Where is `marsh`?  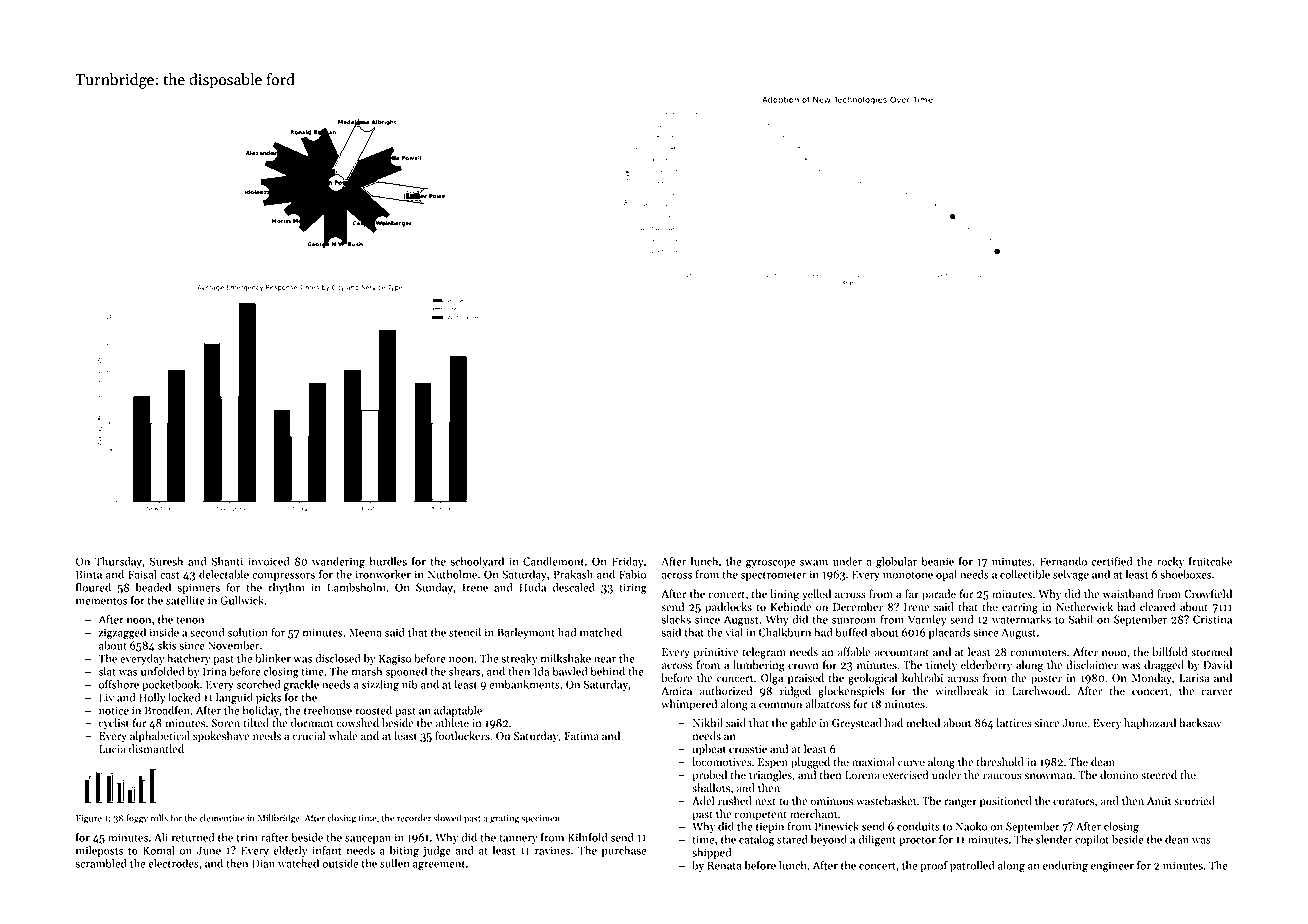
marsh is located at coordinates (367, 671).
